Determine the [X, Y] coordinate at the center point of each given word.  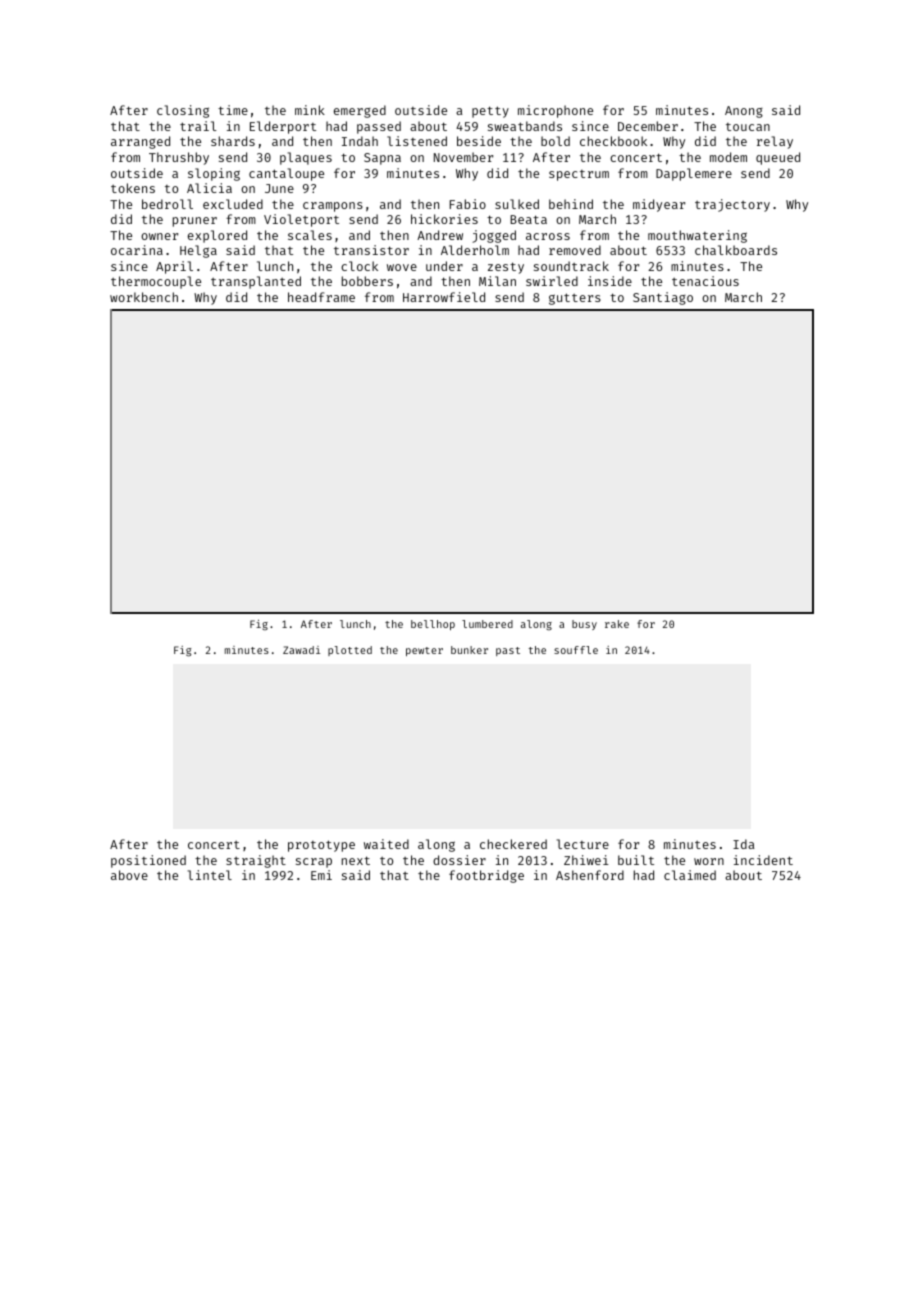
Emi [321, 875]
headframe [321, 297]
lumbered [487, 624]
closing [183, 111]
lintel [210, 875]
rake [617, 624]
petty [490, 112]
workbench [144, 297]
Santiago [663, 298]
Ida [744, 844]
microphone [555, 111]
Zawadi [301, 650]
